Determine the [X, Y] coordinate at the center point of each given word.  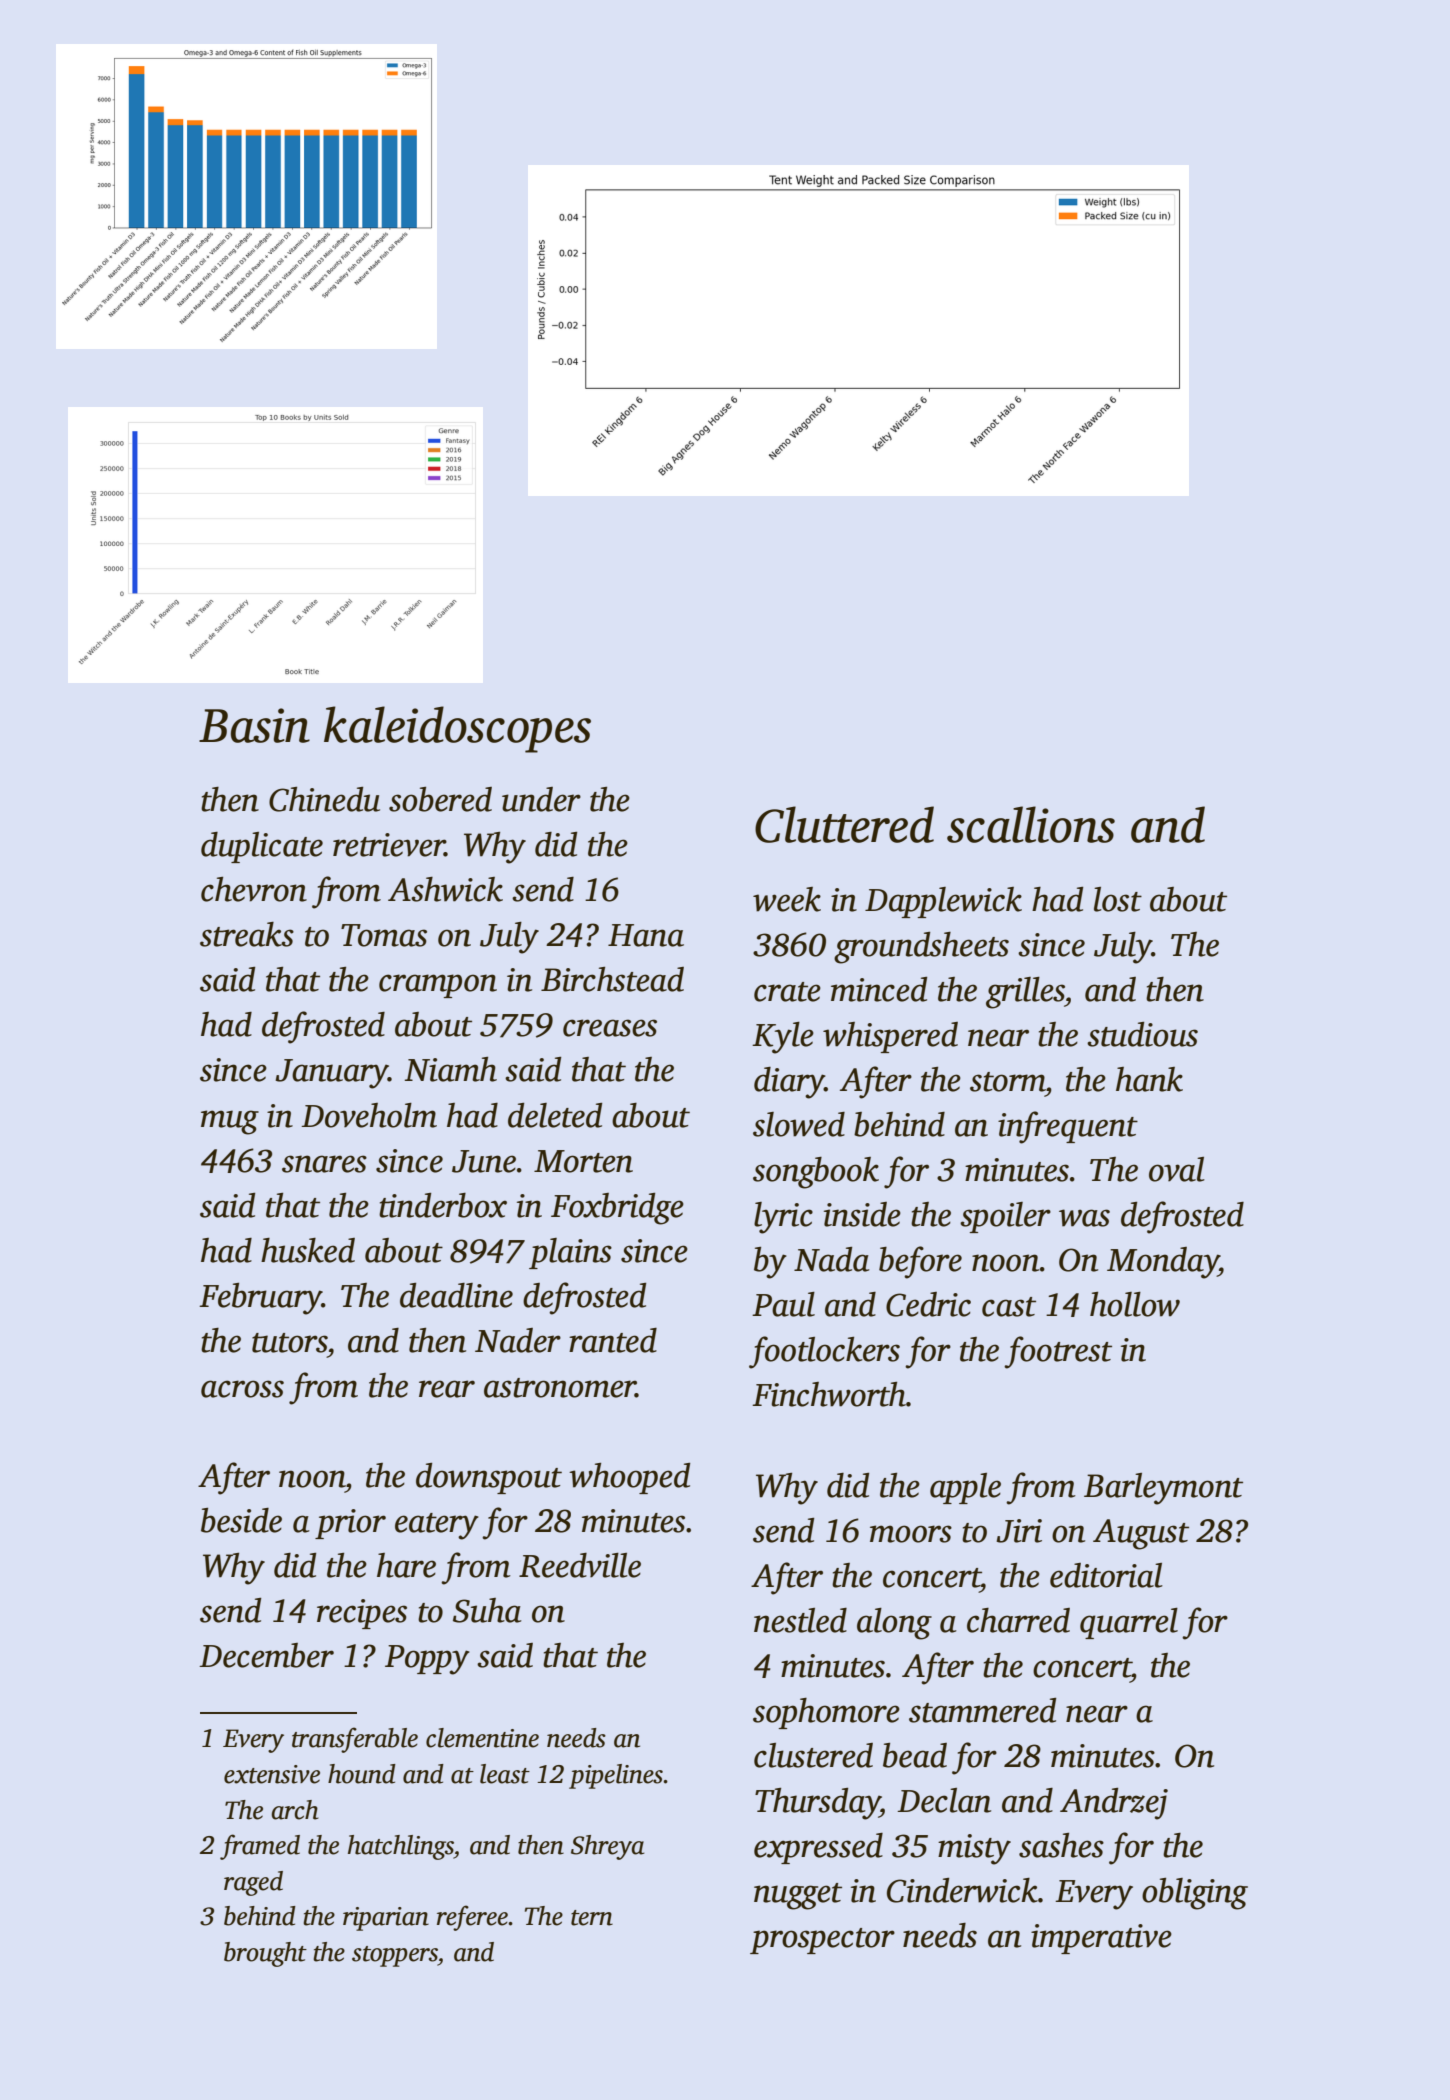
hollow [1135, 1304]
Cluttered [844, 824]
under [541, 799]
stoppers [395, 1956]
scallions [1031, 824]
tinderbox [443, 1205]
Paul [783, 1304]
